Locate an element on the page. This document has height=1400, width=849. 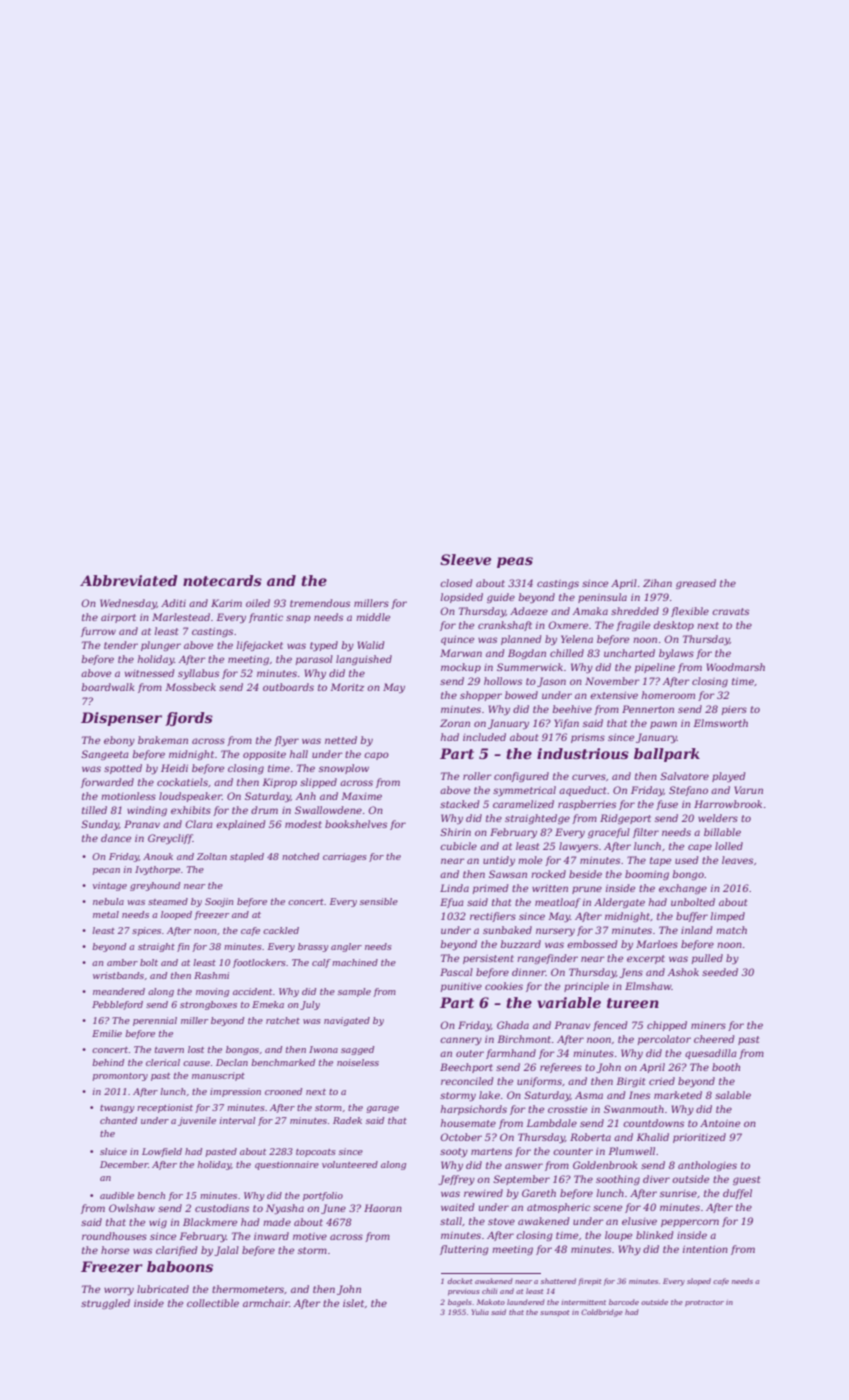
greased is located at coordinates (696, 584).
